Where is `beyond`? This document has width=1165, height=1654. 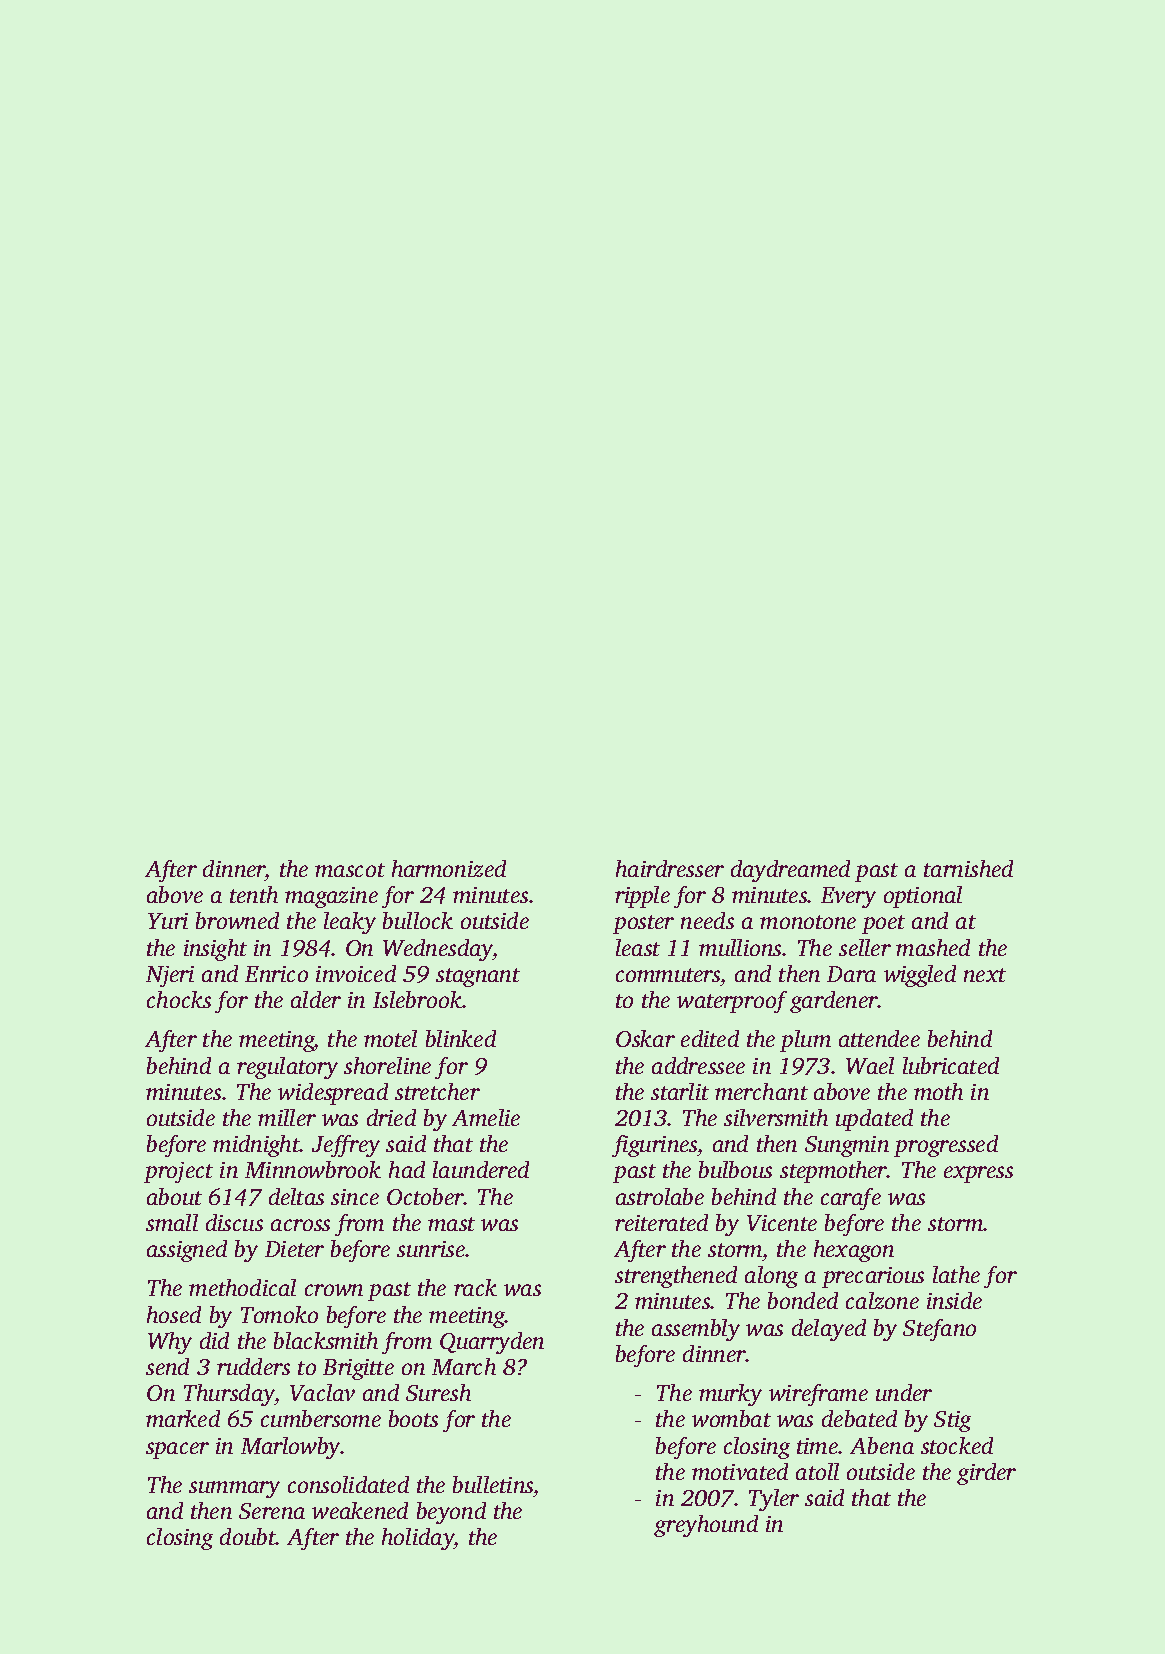 beyond is located at coordinates (451, 1513).
